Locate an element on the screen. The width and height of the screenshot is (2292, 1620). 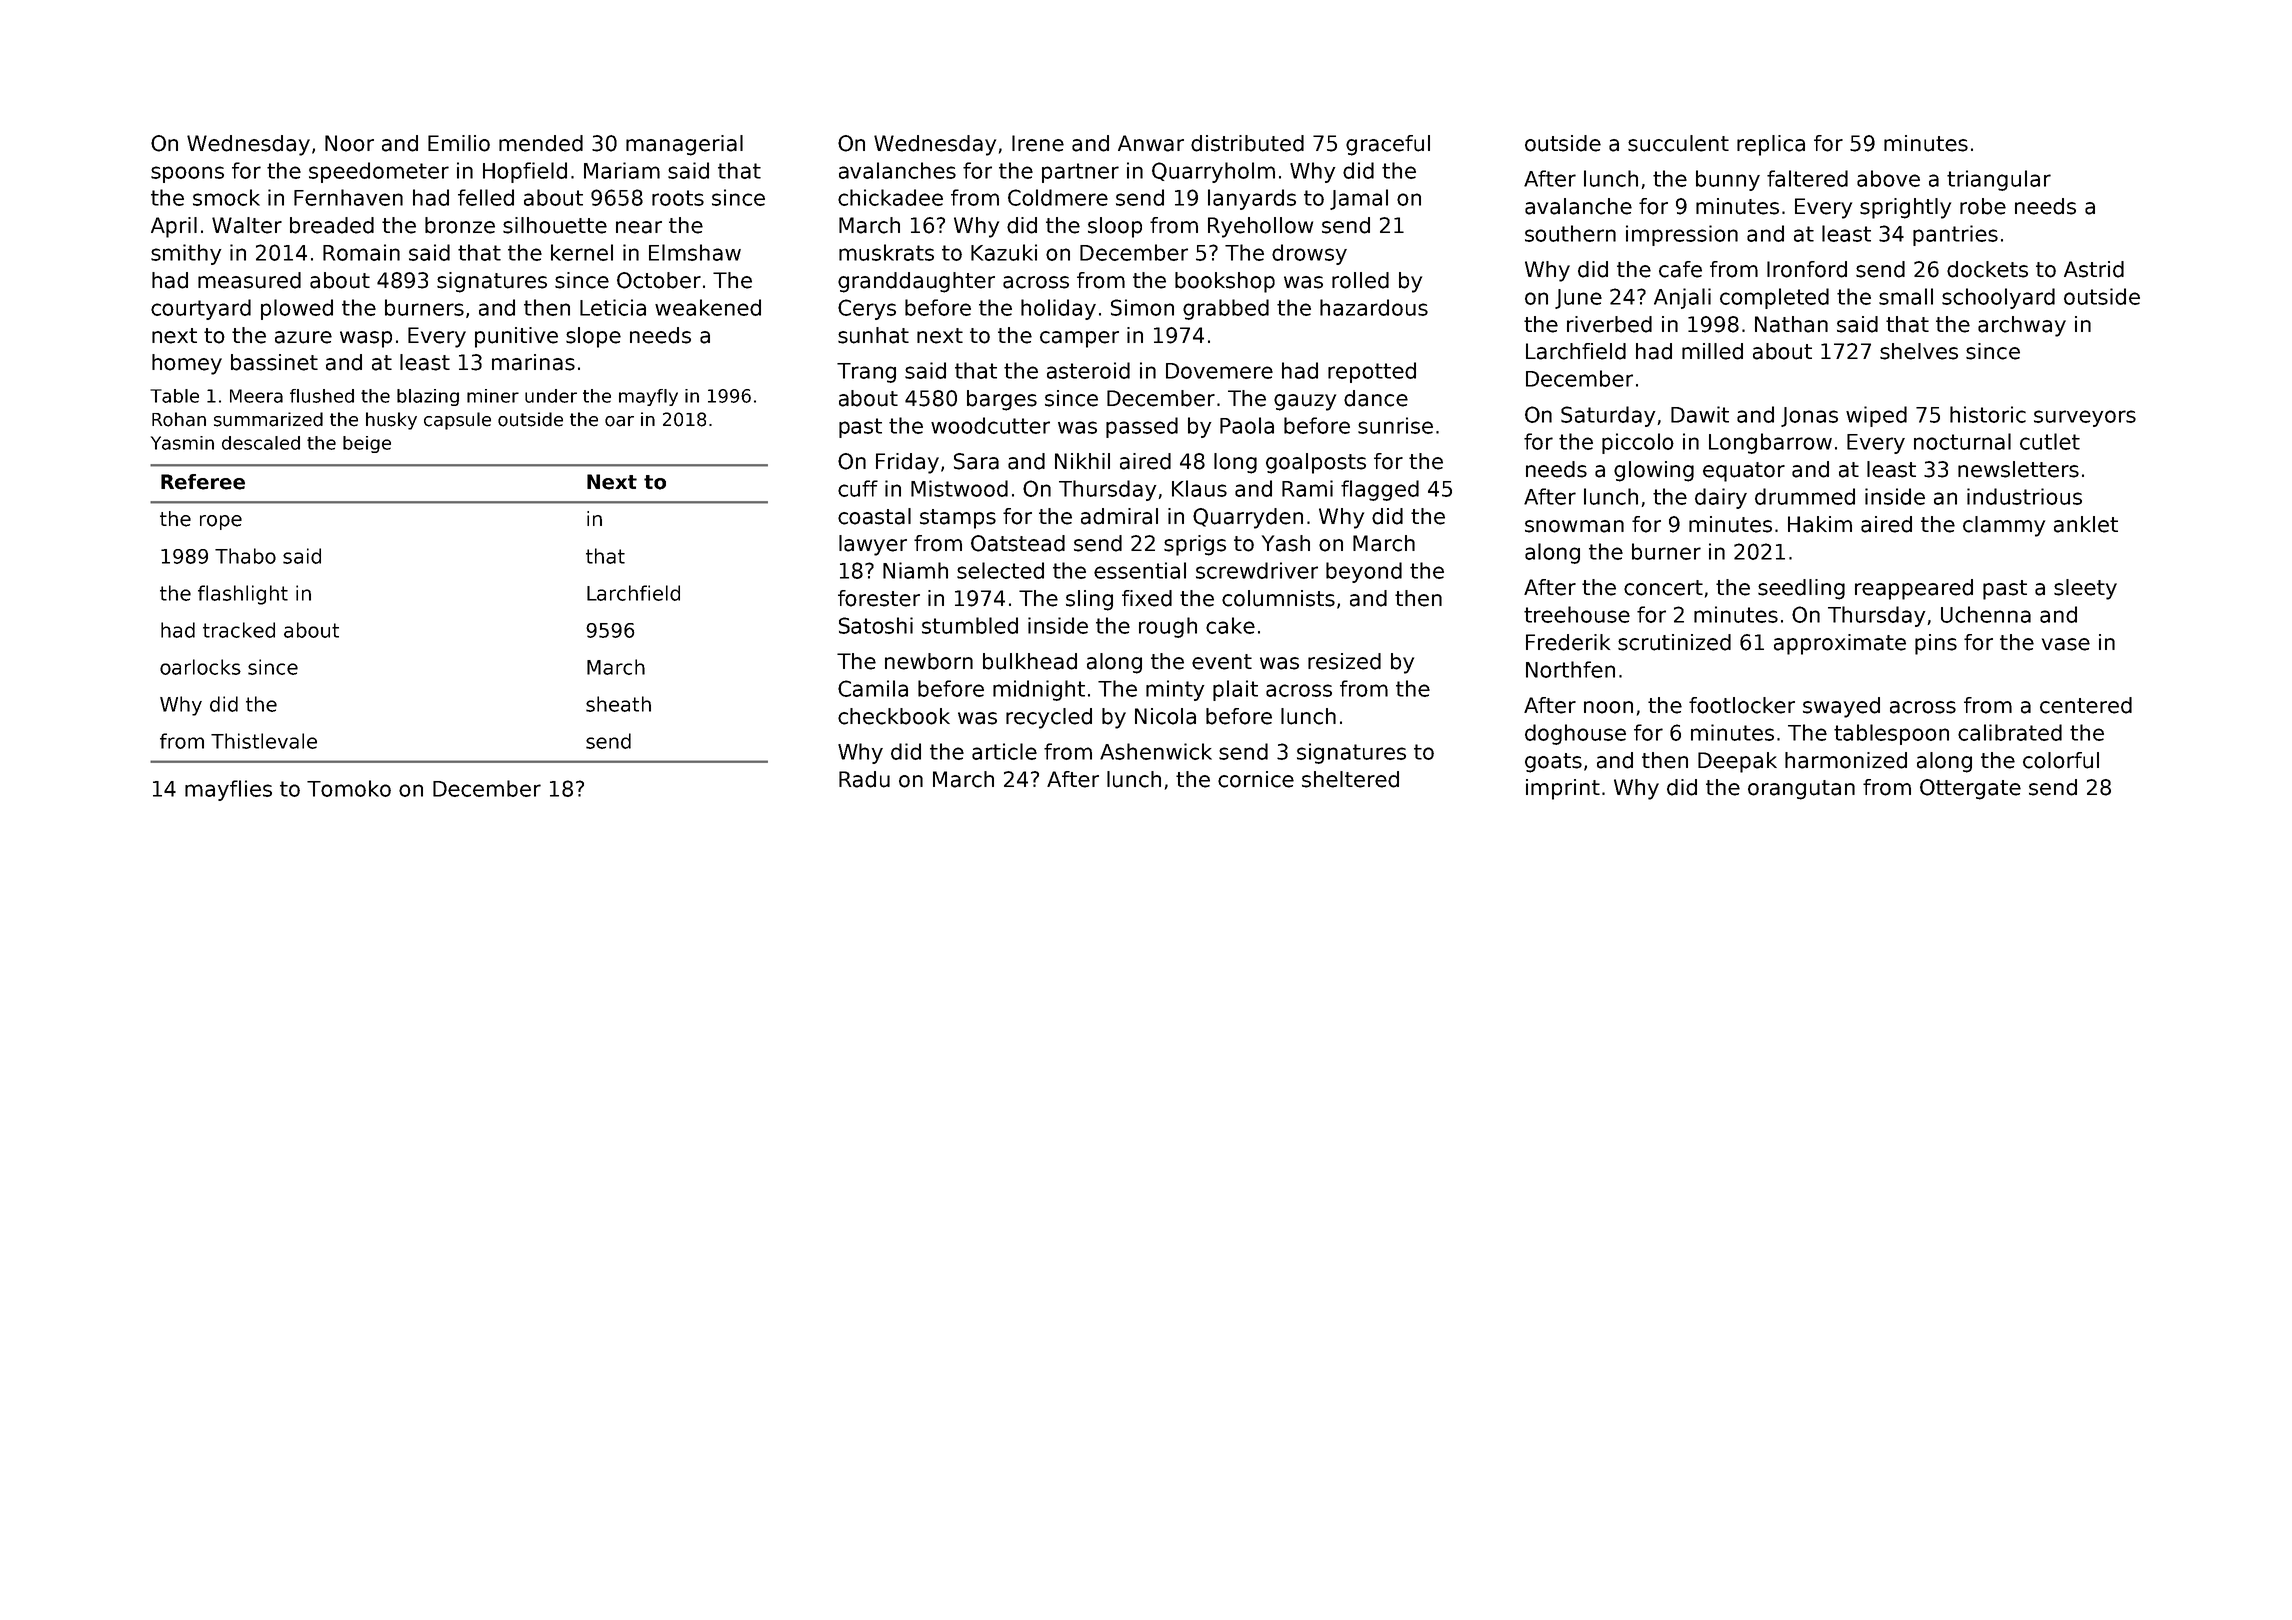
Nicola is located at coordinates (1165, 716).
